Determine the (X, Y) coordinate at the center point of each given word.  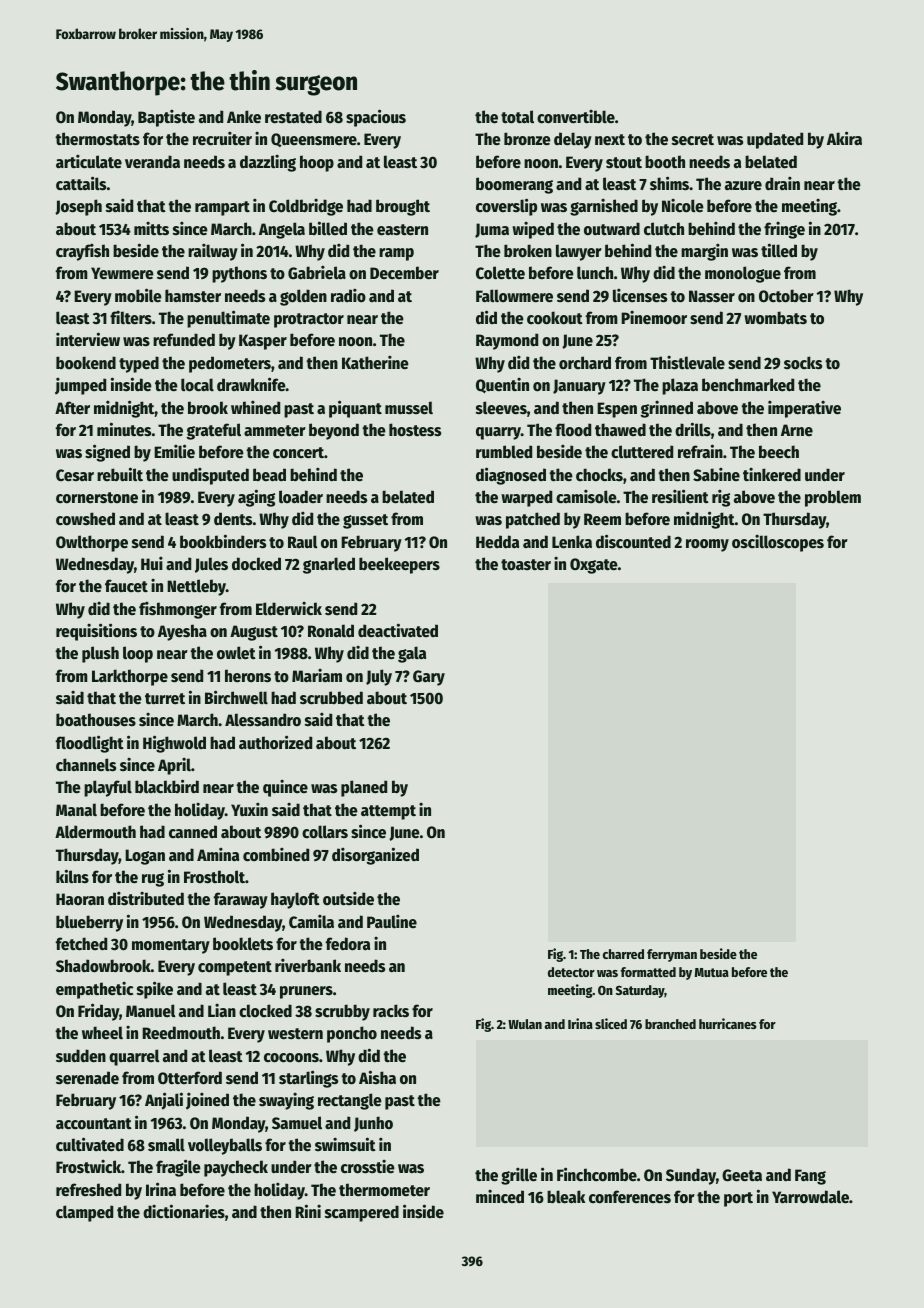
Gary (429, 678)
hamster (193, 296)
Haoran (80, 899)
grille (519, 1176)
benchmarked (748, 385)
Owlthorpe (92, 543)
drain (782, 183)
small (166, 1145)
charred (623, 954)
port (738, 1199)
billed (328, 228)
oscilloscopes (778, 543)
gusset (365, 521)
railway (213, 252)
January (579, 387)
